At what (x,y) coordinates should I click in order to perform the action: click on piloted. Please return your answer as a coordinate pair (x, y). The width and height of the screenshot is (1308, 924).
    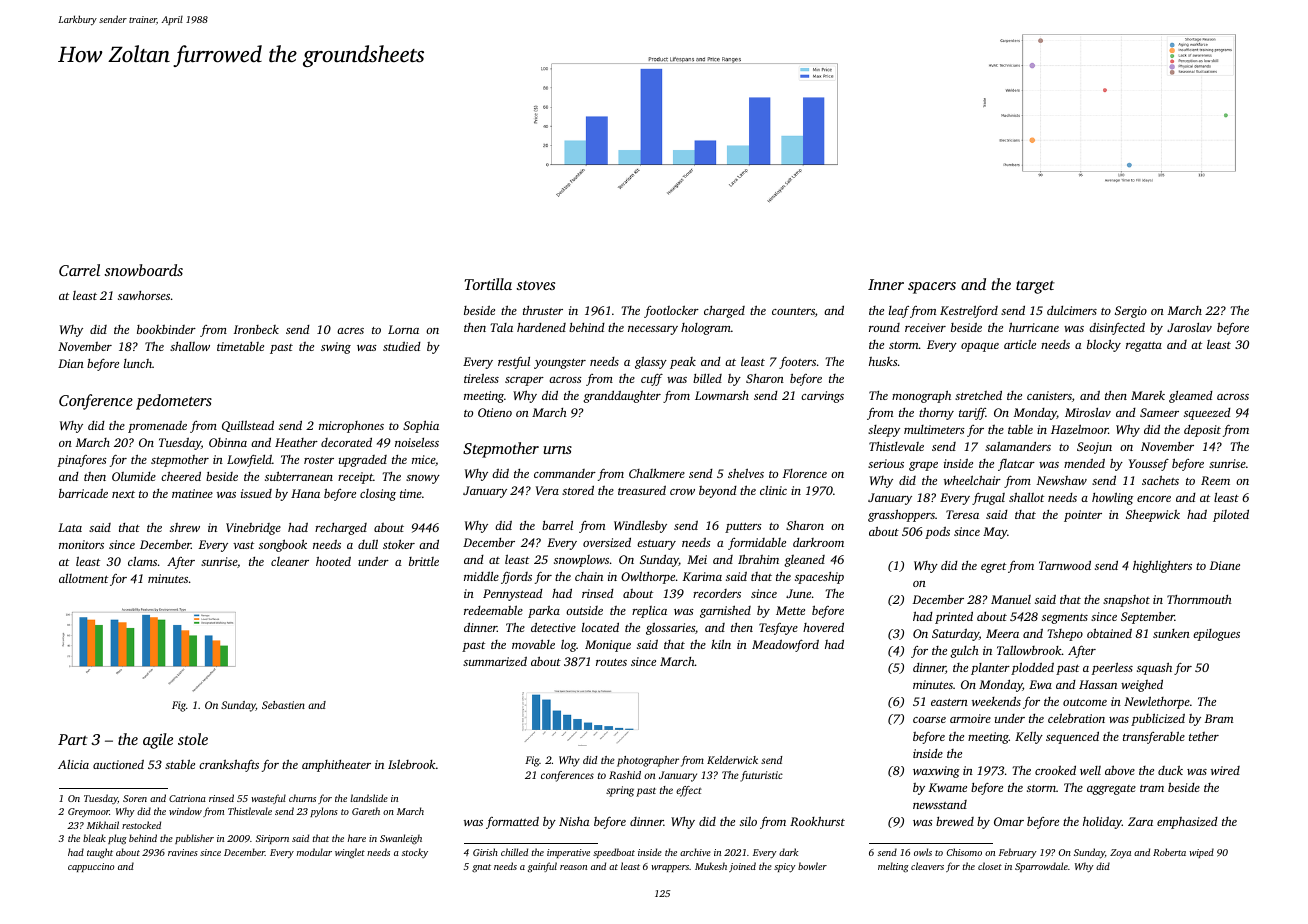
    Looking at the image, I should click on (1231, 515).
